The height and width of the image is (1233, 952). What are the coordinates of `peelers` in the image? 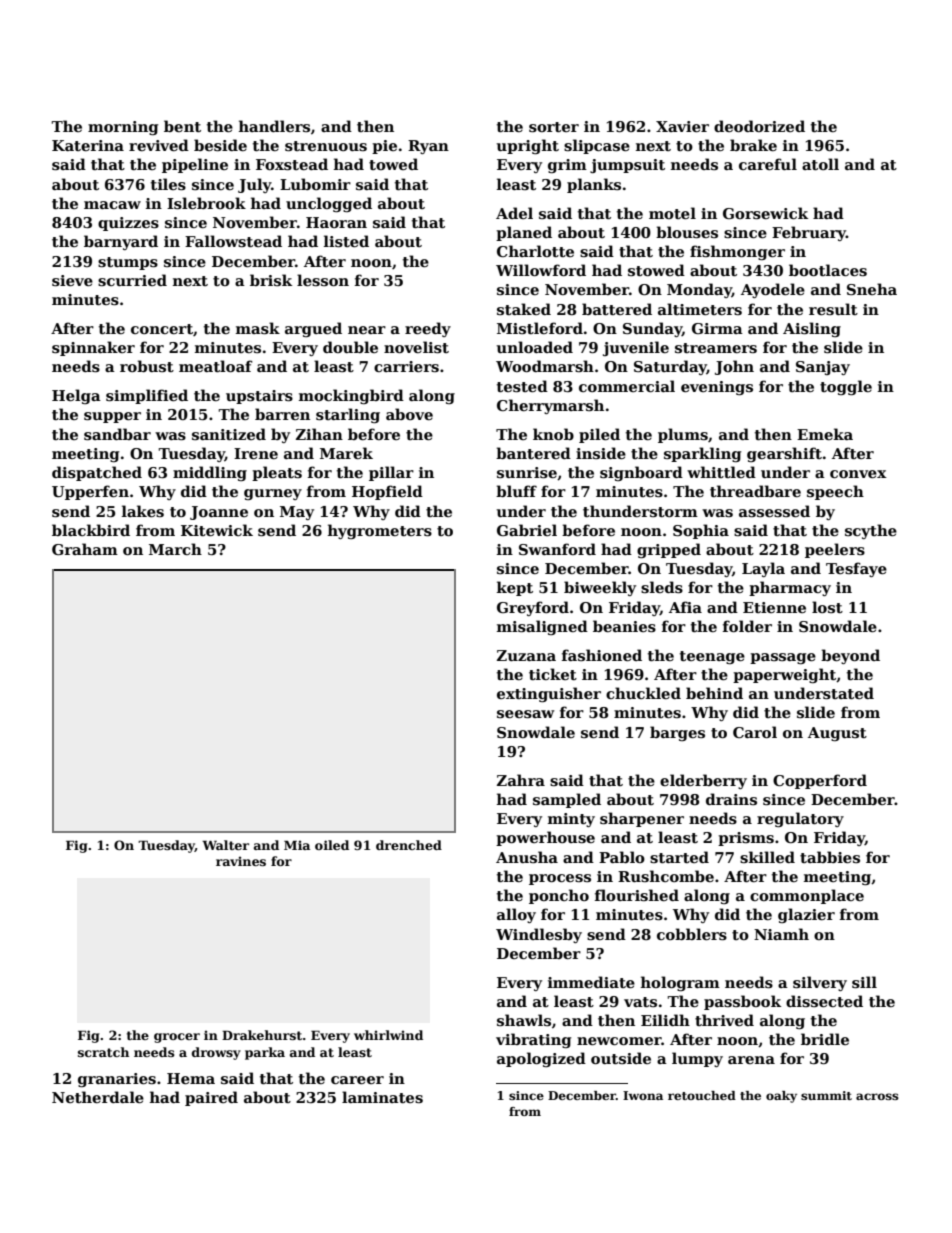 It's located at (835, 550).
